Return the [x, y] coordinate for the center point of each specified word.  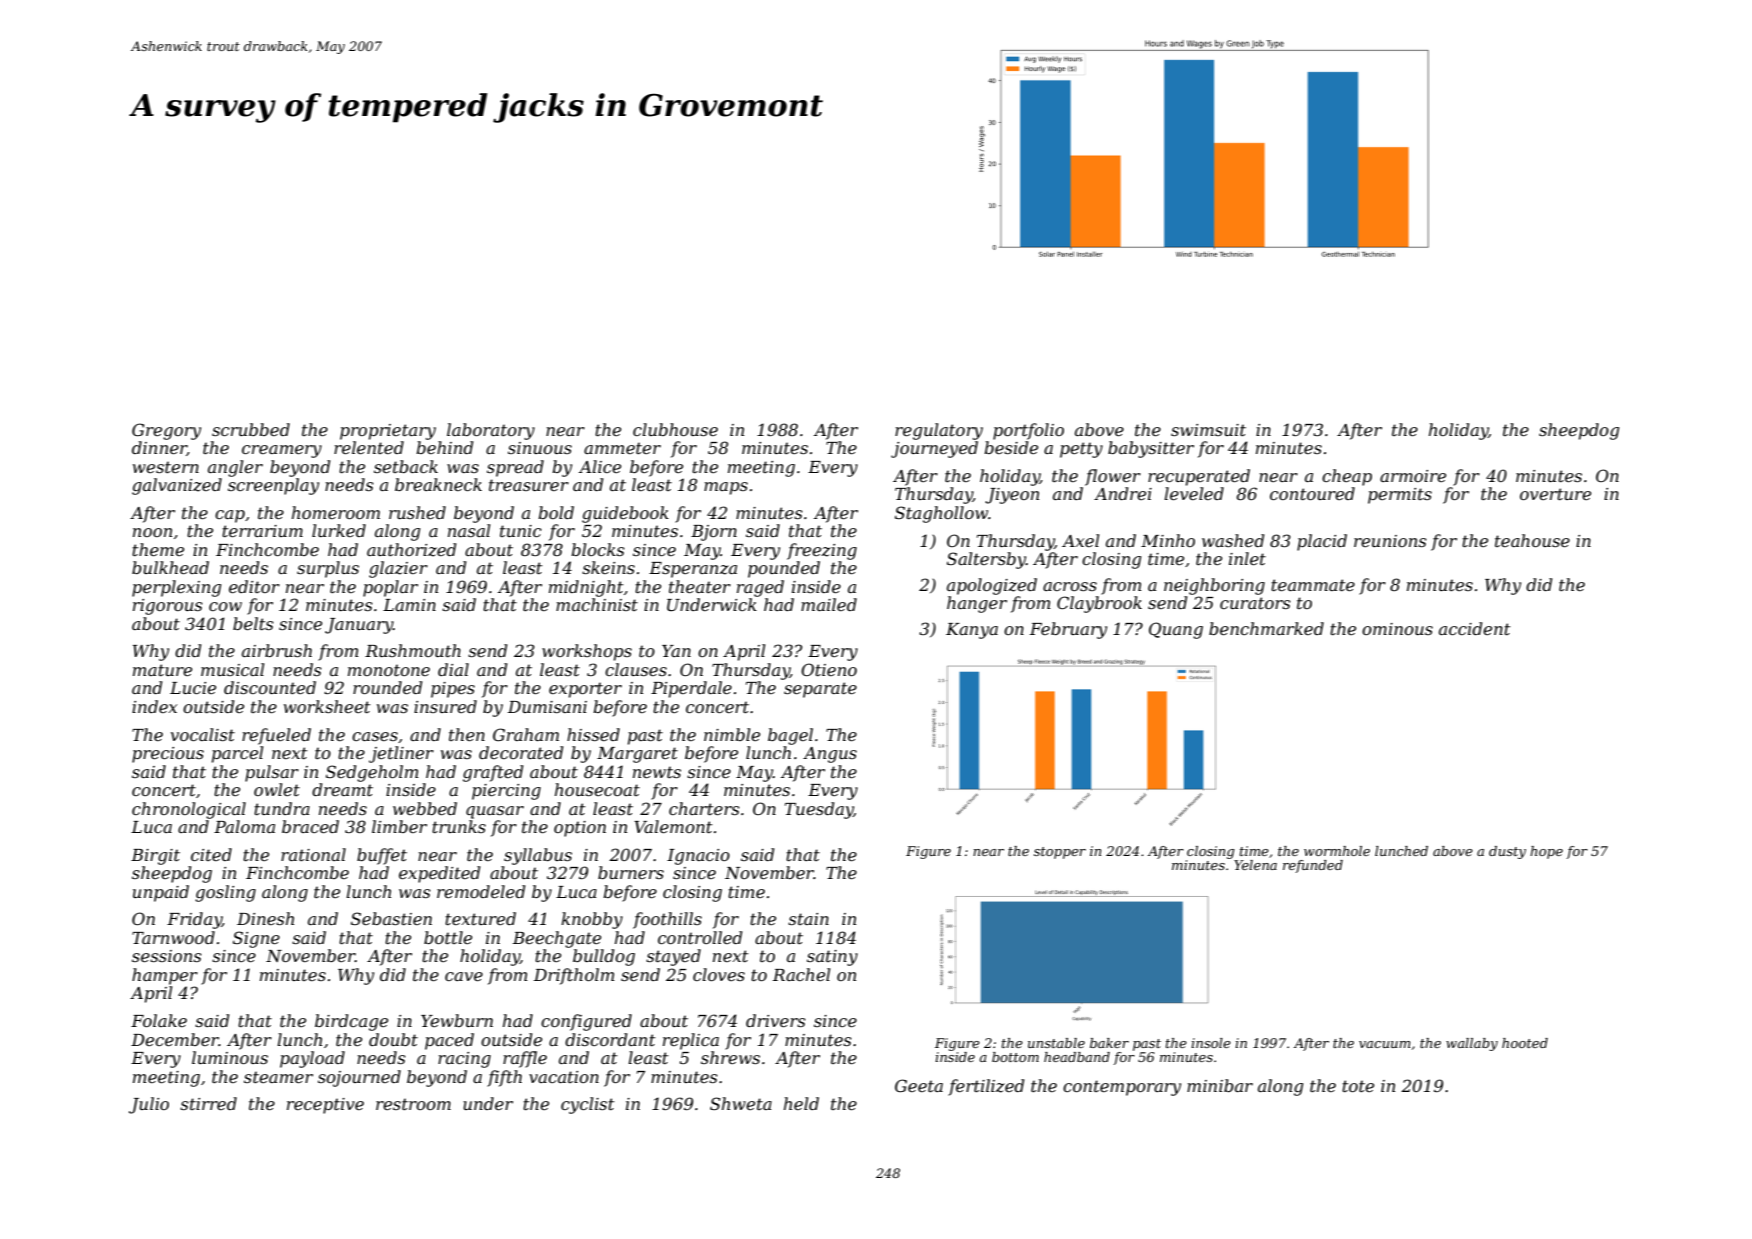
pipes [453, 690]
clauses [636, 669]
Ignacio [698, 857]
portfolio [1028, 431]
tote [1358, 1086]
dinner [159, 448]
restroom [413, 1104]
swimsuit [1208, 430]
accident [1474, 628]
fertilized [986, 1087]
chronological [189, 810]
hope [1546, 852]
